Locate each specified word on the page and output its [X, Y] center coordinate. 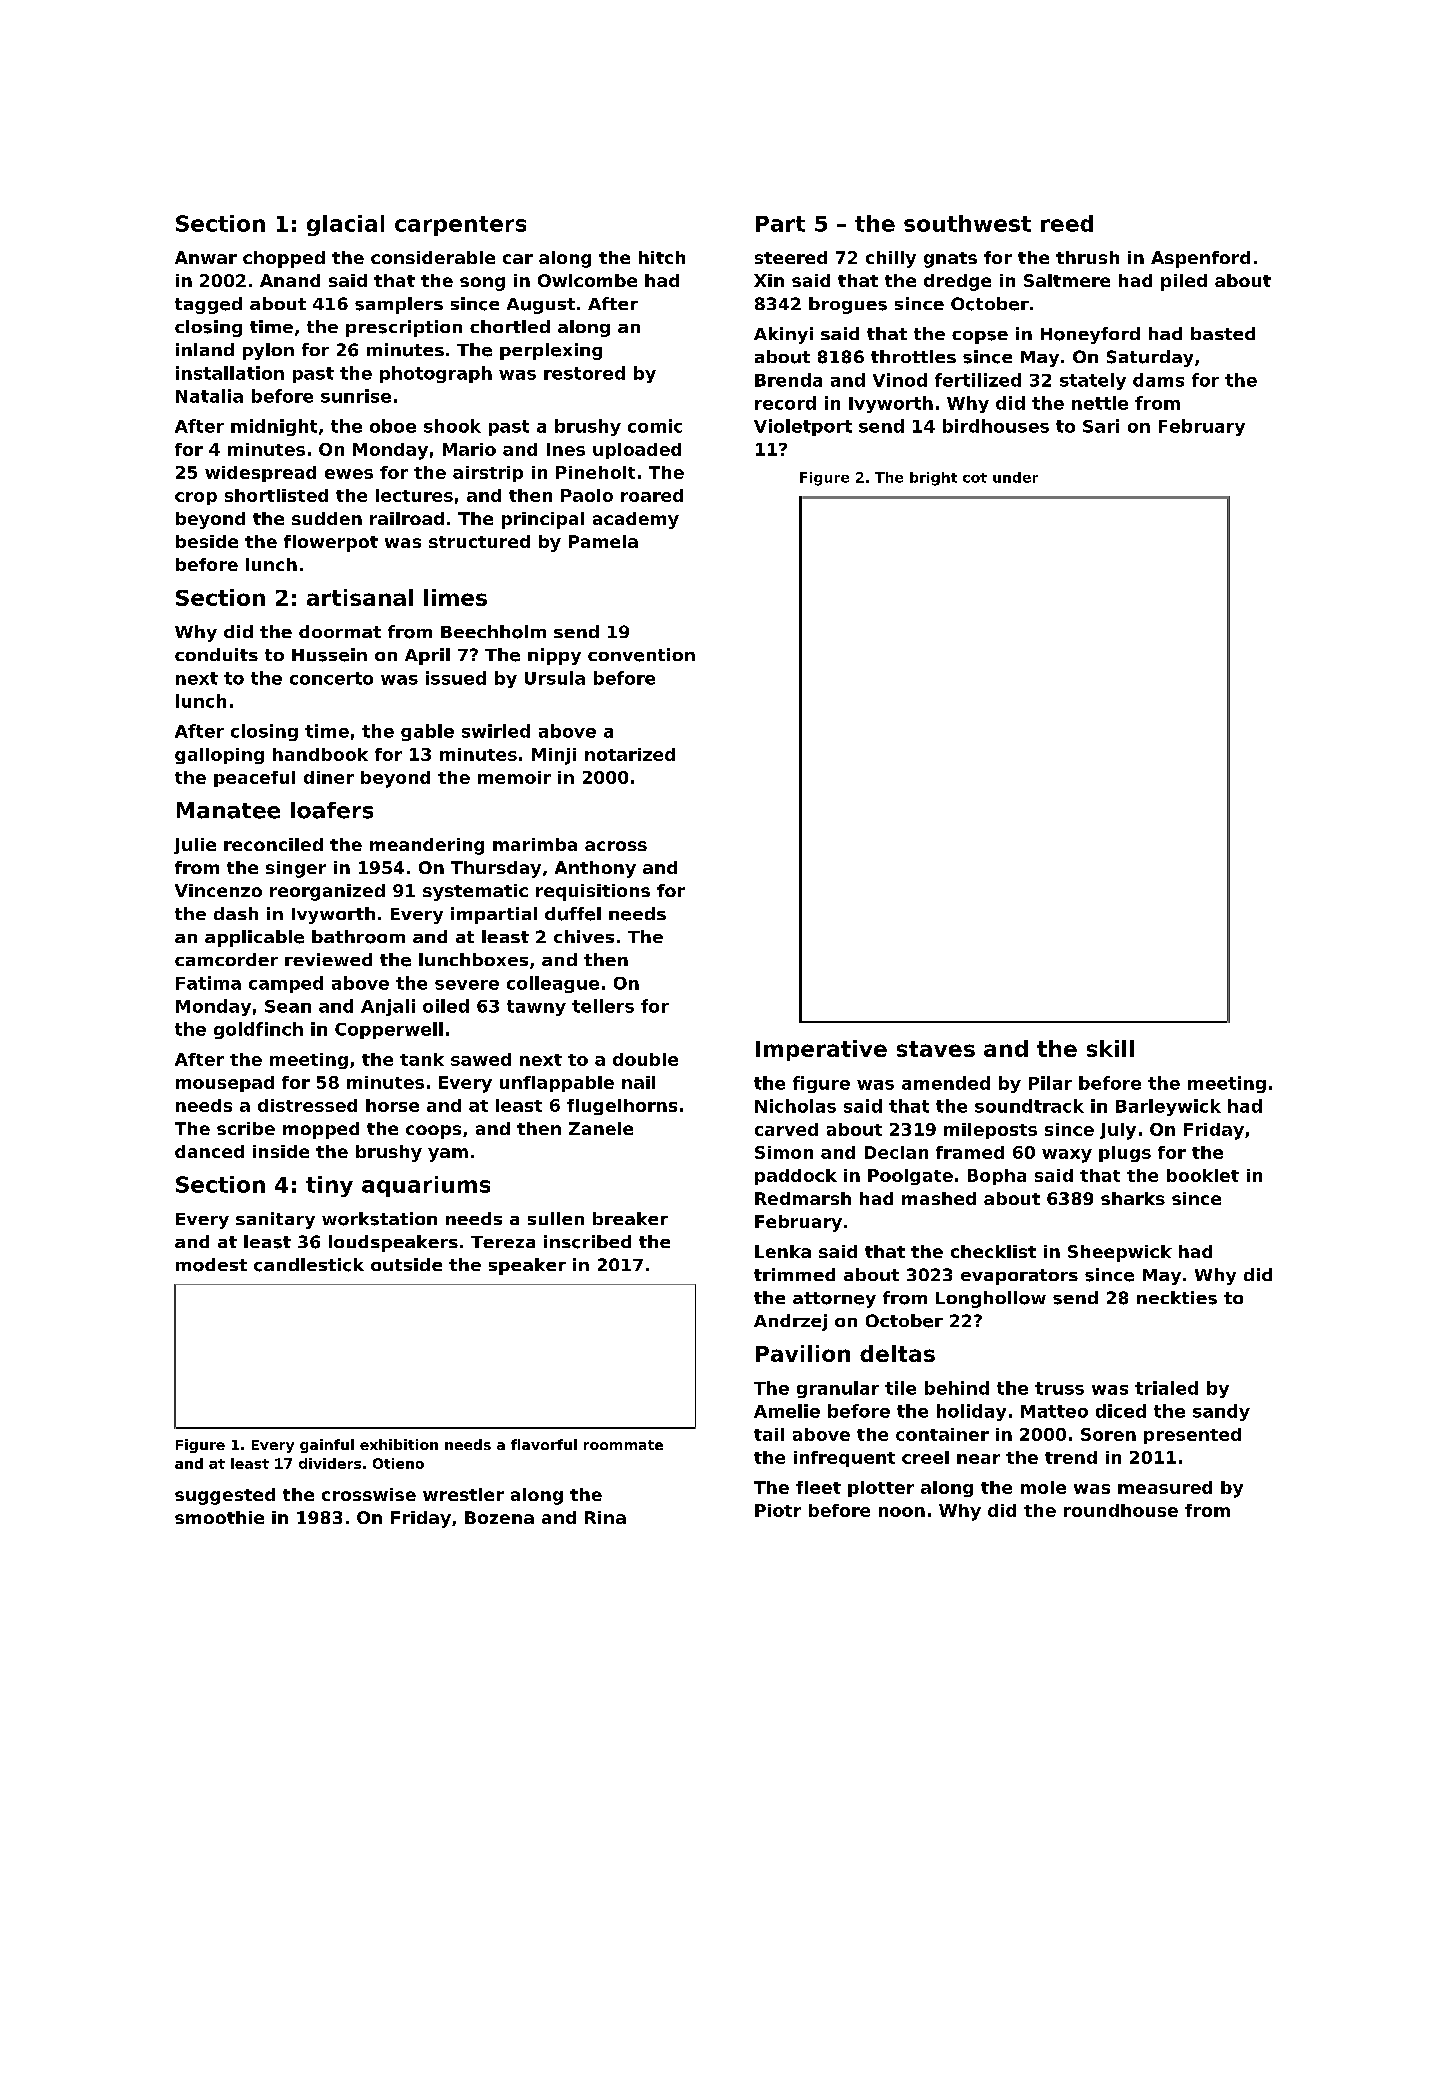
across [616, 846]
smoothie [219, 1517]
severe [467, 985]
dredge [957, 282]
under [1015, 477]
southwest [967, 223]
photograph [436, 374]
